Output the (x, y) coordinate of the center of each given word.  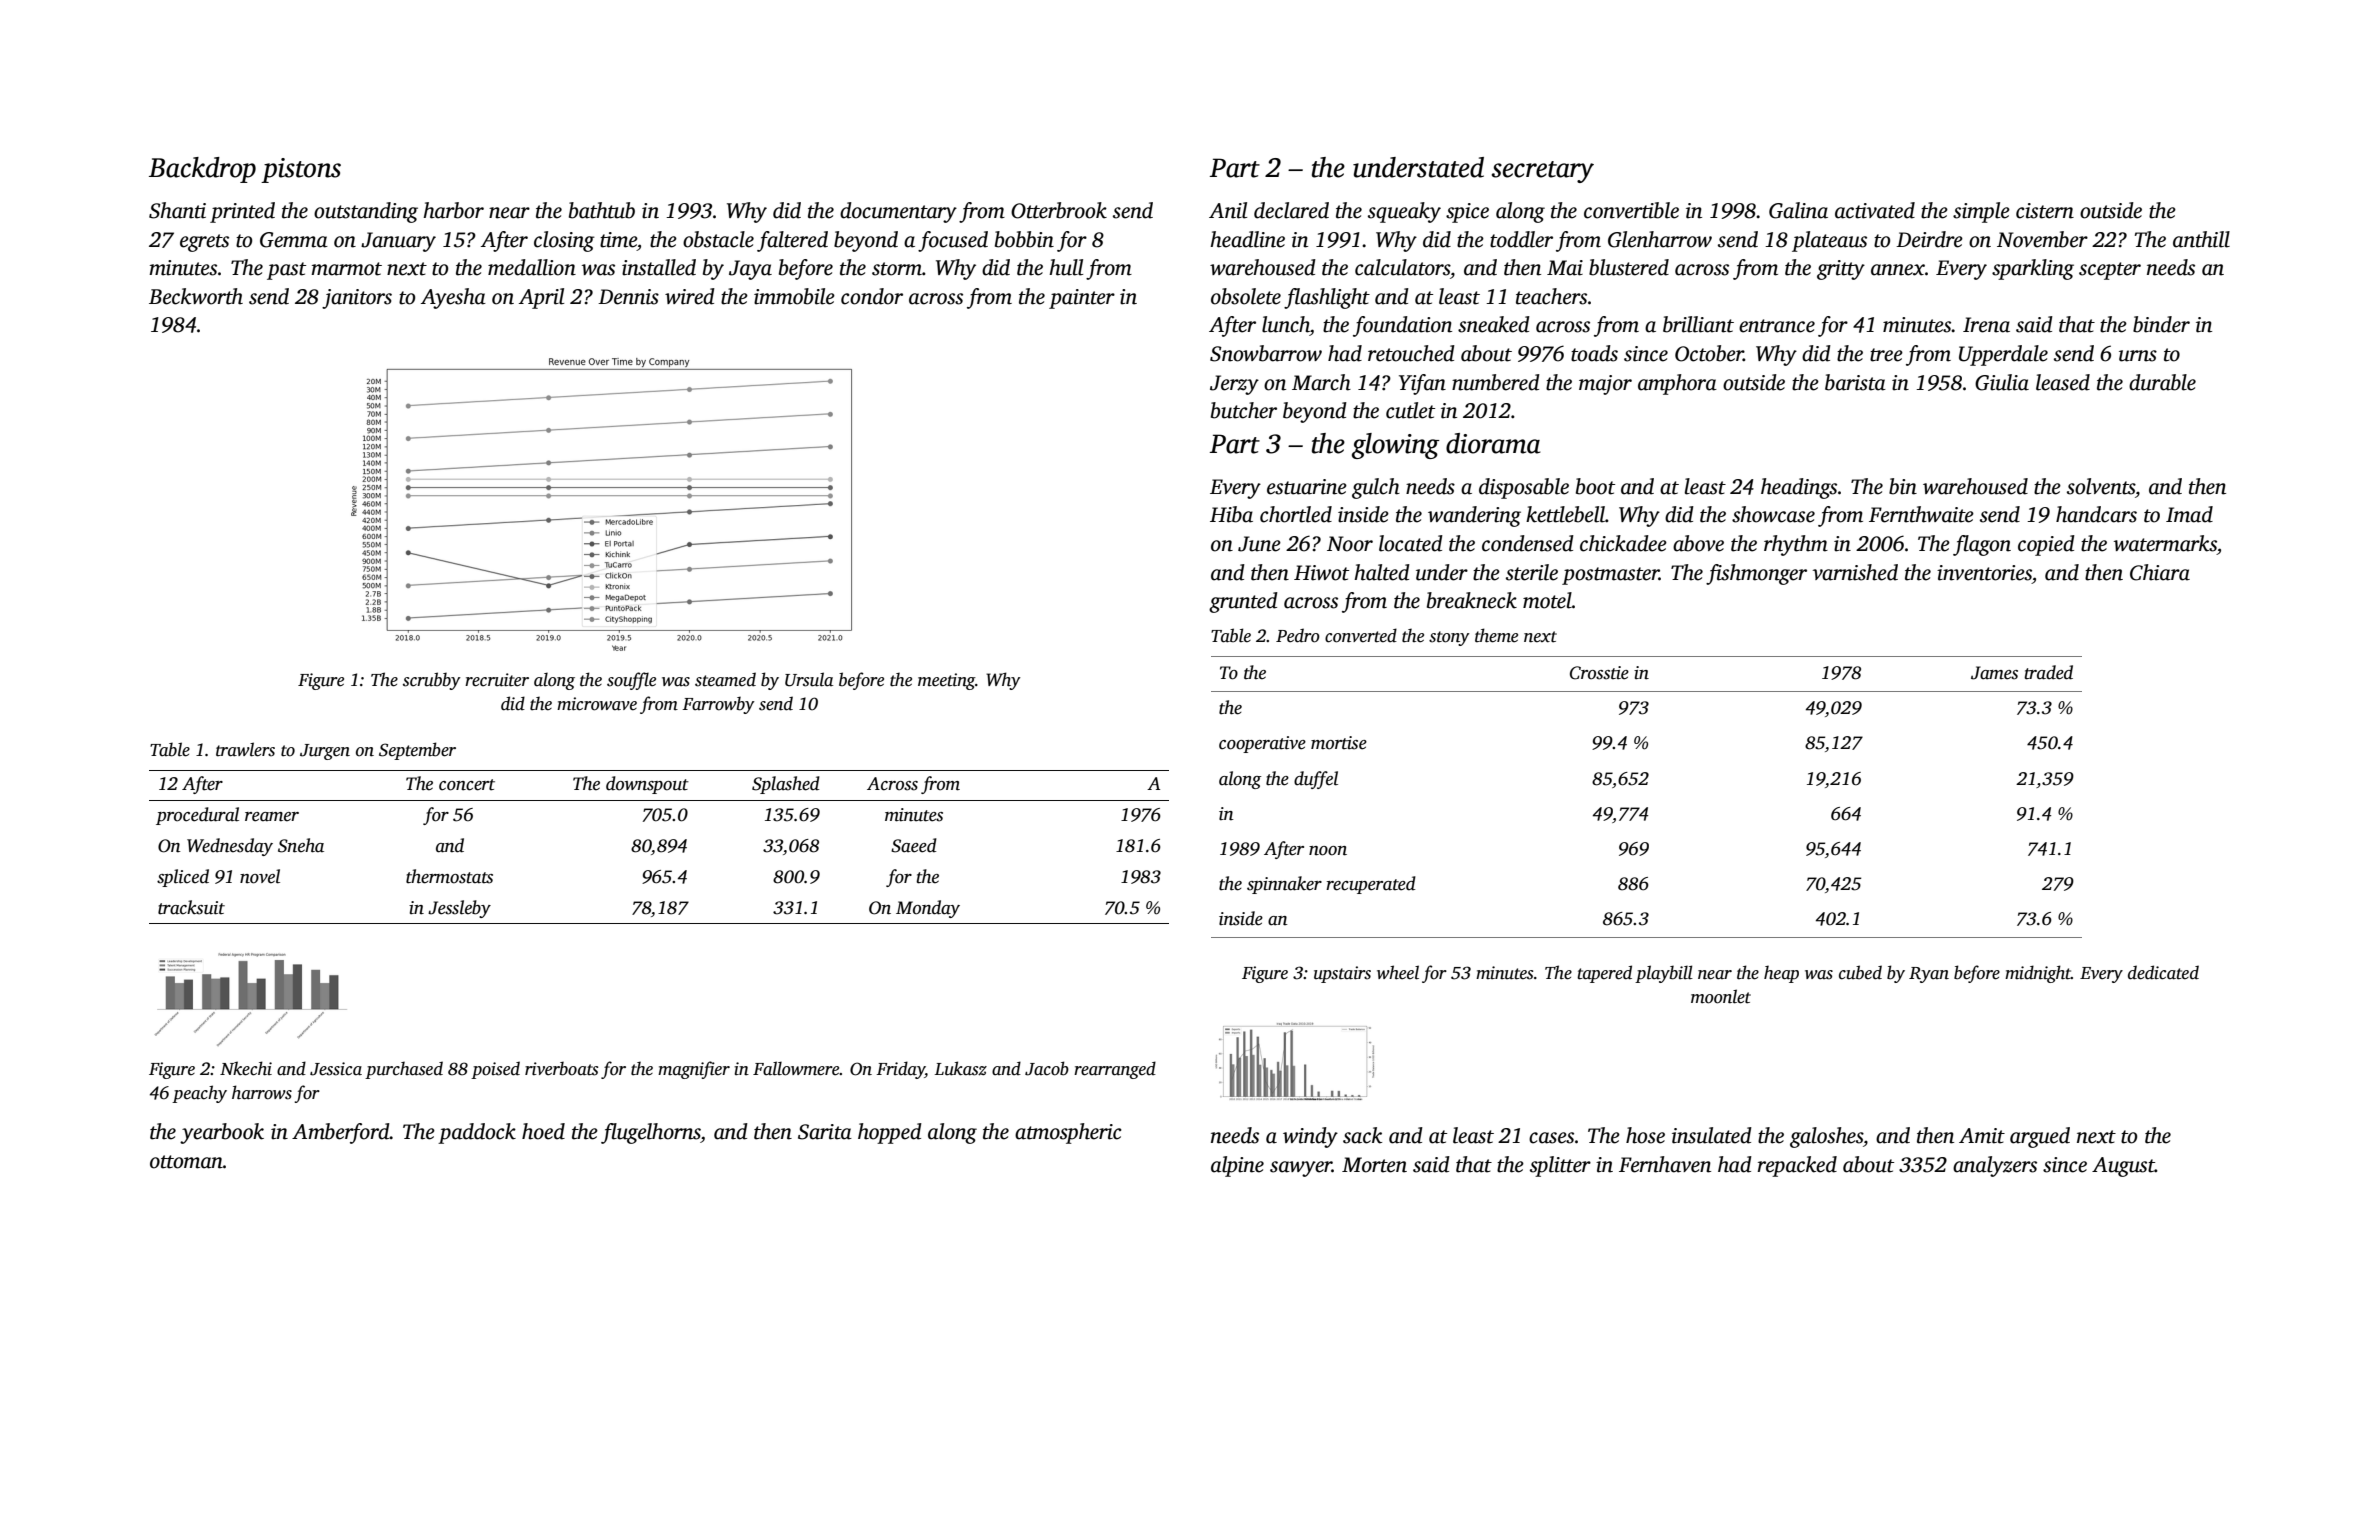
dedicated (2163, 972)
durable (2162, 382)
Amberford (341, 1133)
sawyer (1301, 1169)
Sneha (301, 845)
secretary (1543, 172)
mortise (1339, 743)
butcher (1244, 410)
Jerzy (1234, 385)
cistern (2045, 211)
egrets (204, 243)
